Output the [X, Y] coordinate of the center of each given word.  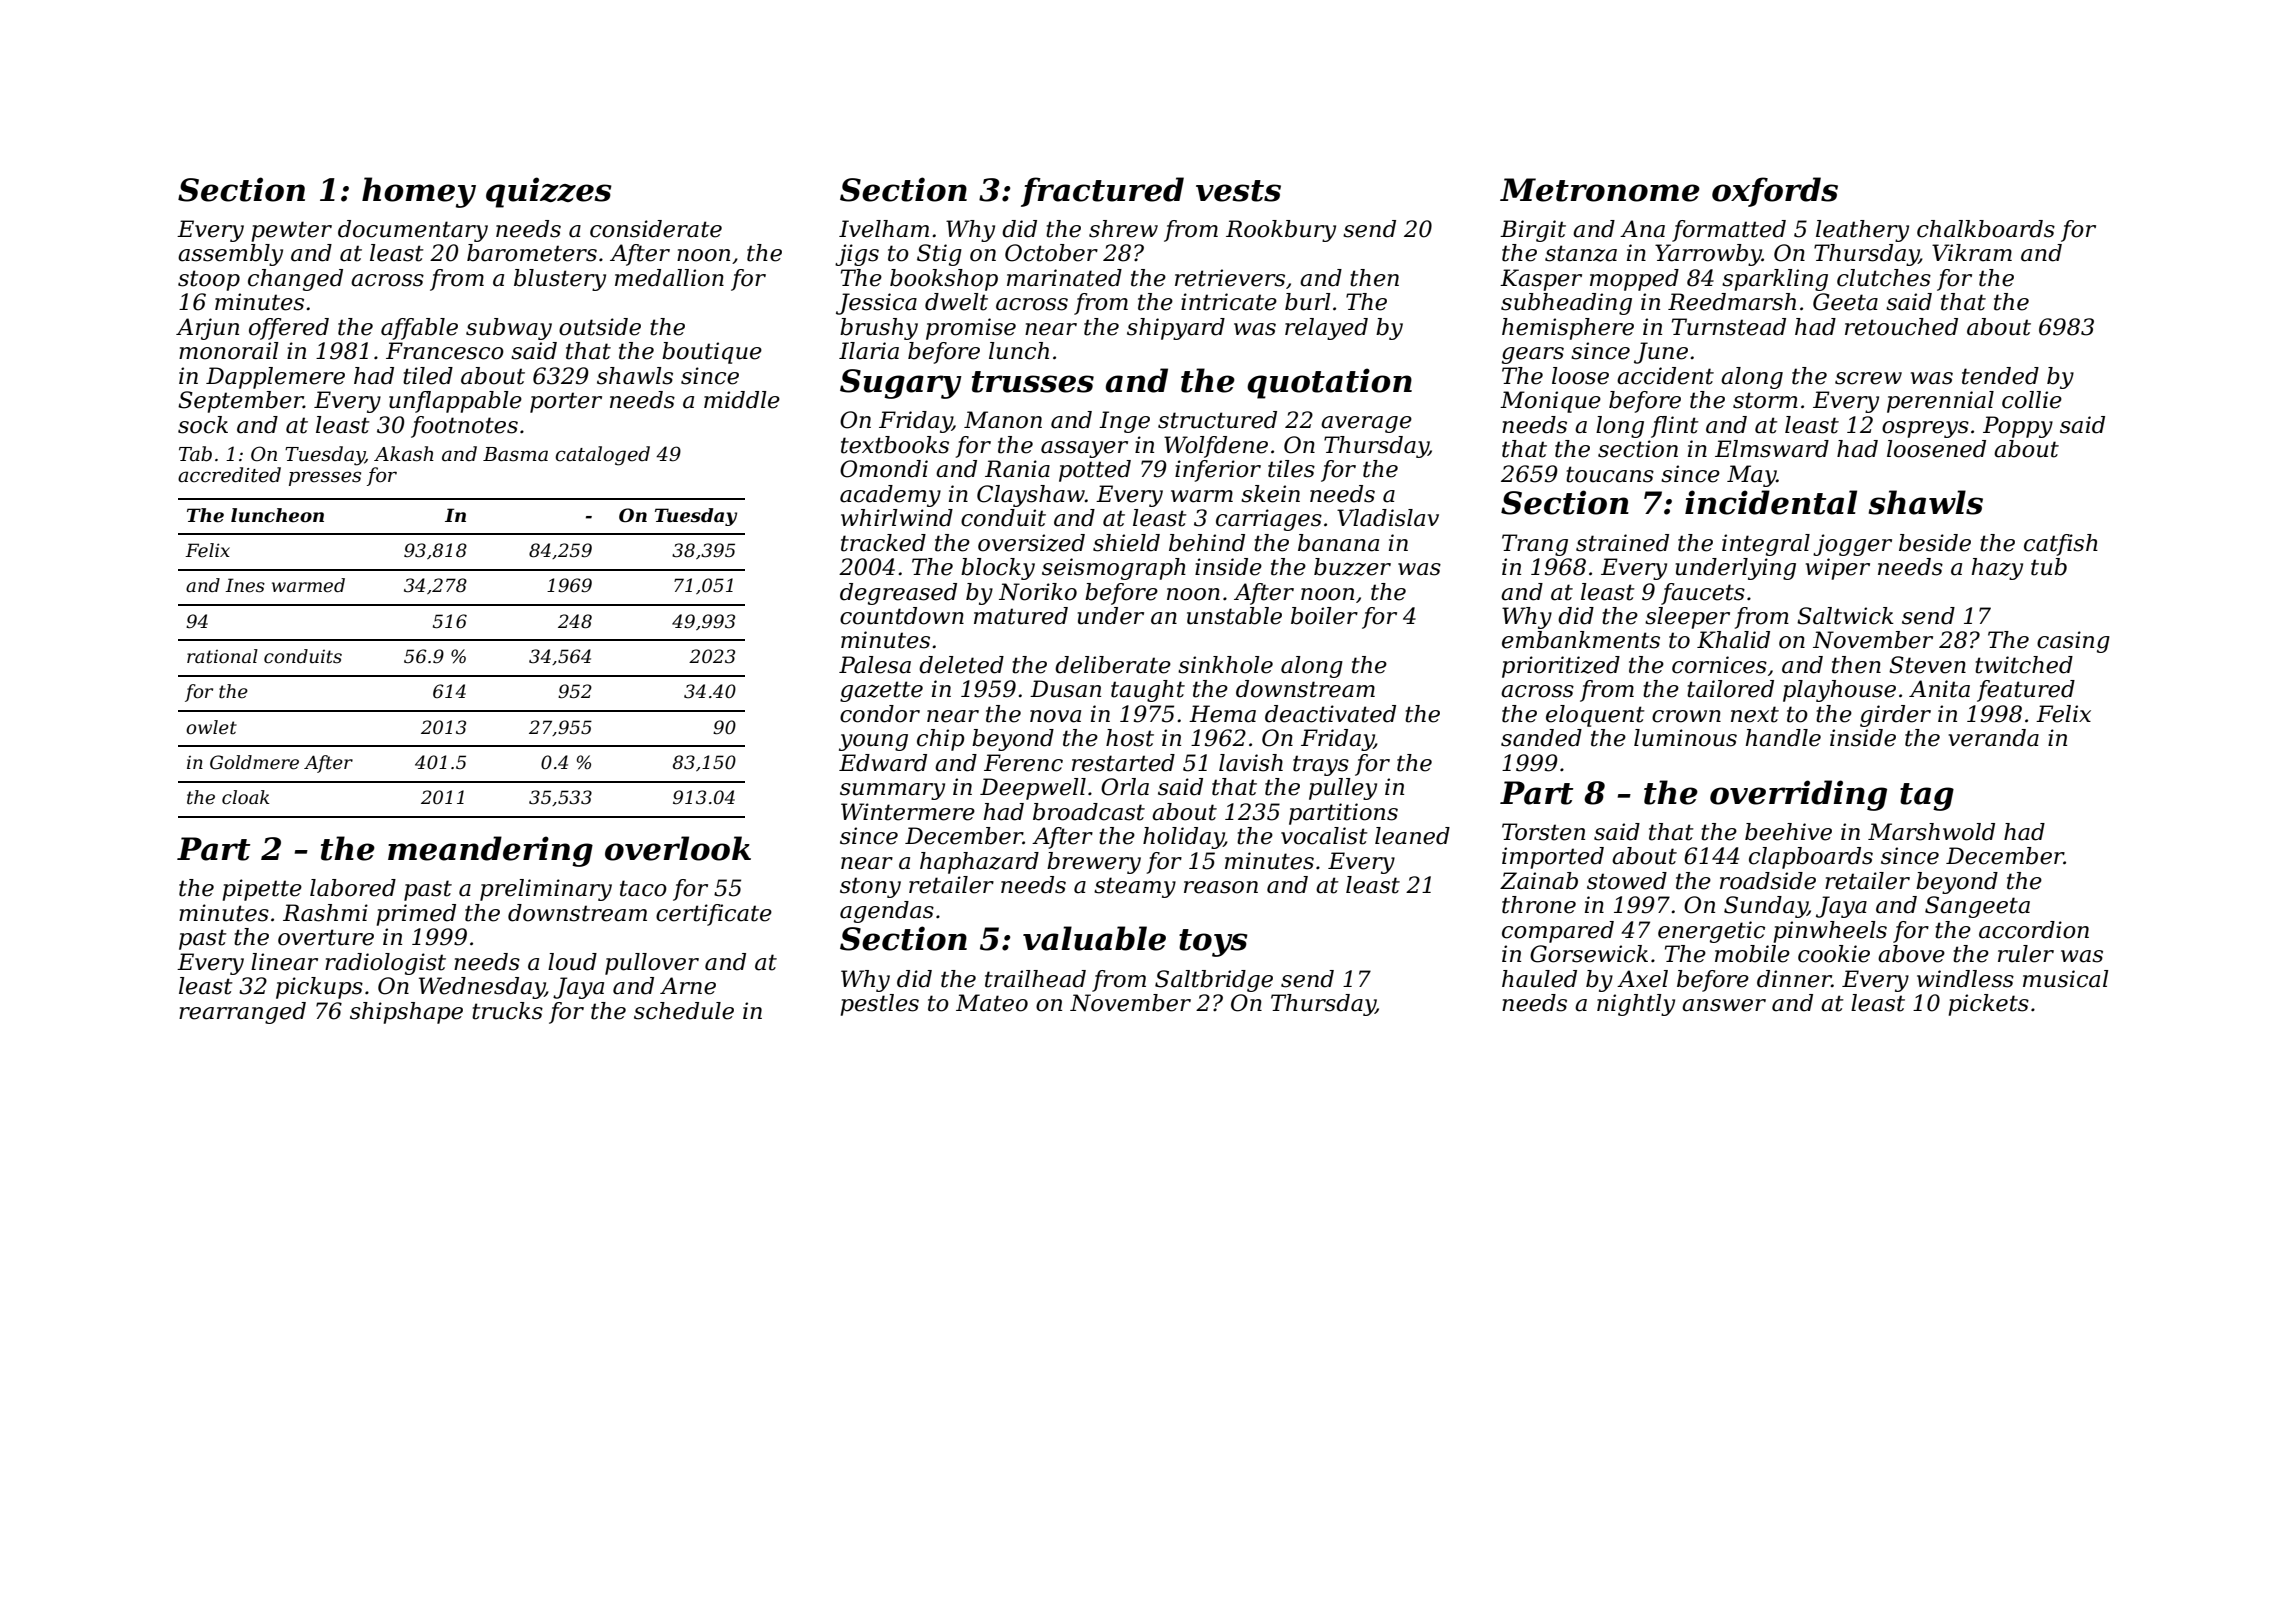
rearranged [242, 1013]
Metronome [1600, 190]
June [1661, 353]
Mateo [992, 1003]
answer [1724, 1005]
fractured [1102, 192]
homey [419, 192]
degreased [898, 594]
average [1366, 424]
